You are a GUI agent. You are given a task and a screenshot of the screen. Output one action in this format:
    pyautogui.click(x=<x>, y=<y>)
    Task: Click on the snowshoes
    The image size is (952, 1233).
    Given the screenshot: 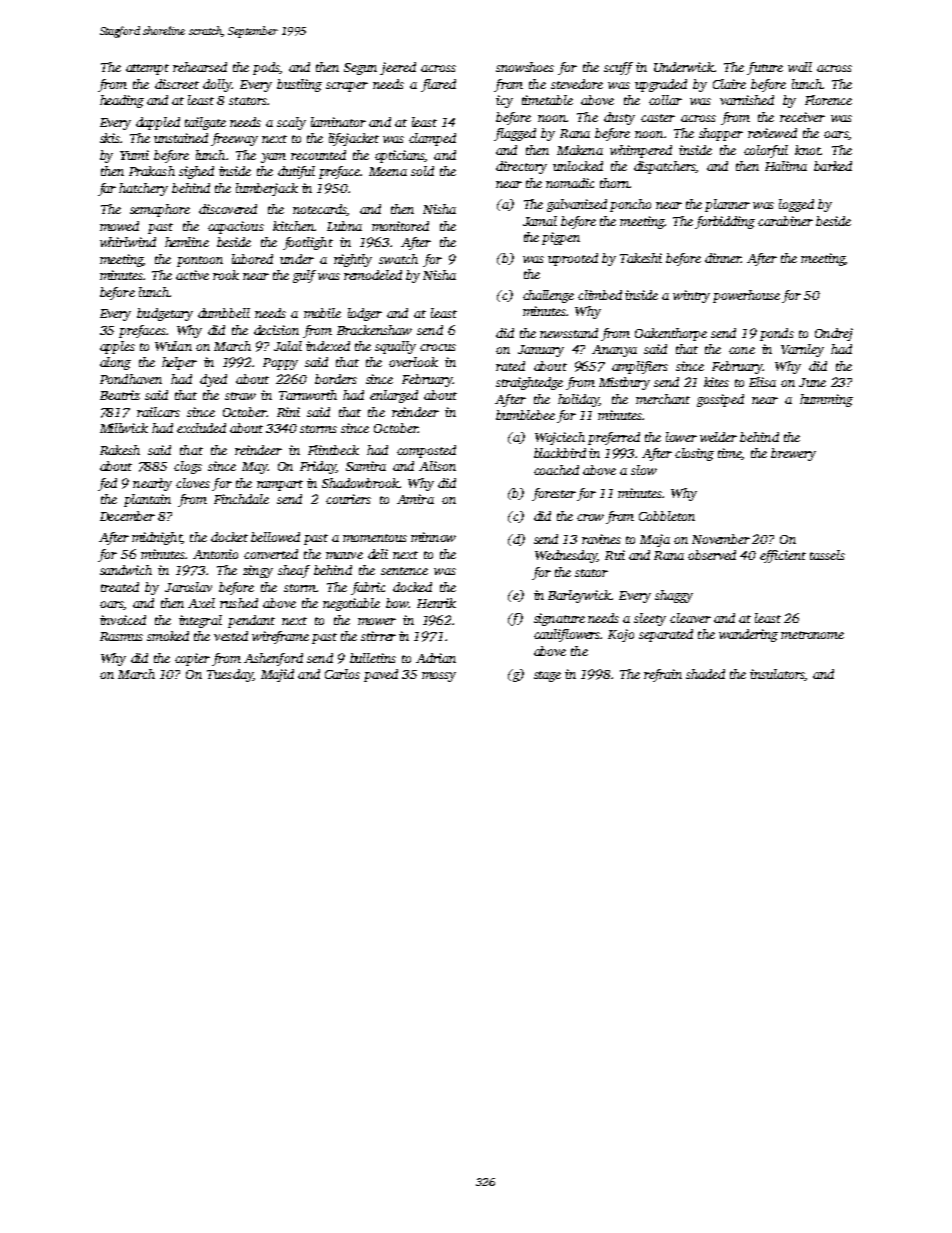 What is the action you would take?
    pyautogui.click(x=525, y=67)
